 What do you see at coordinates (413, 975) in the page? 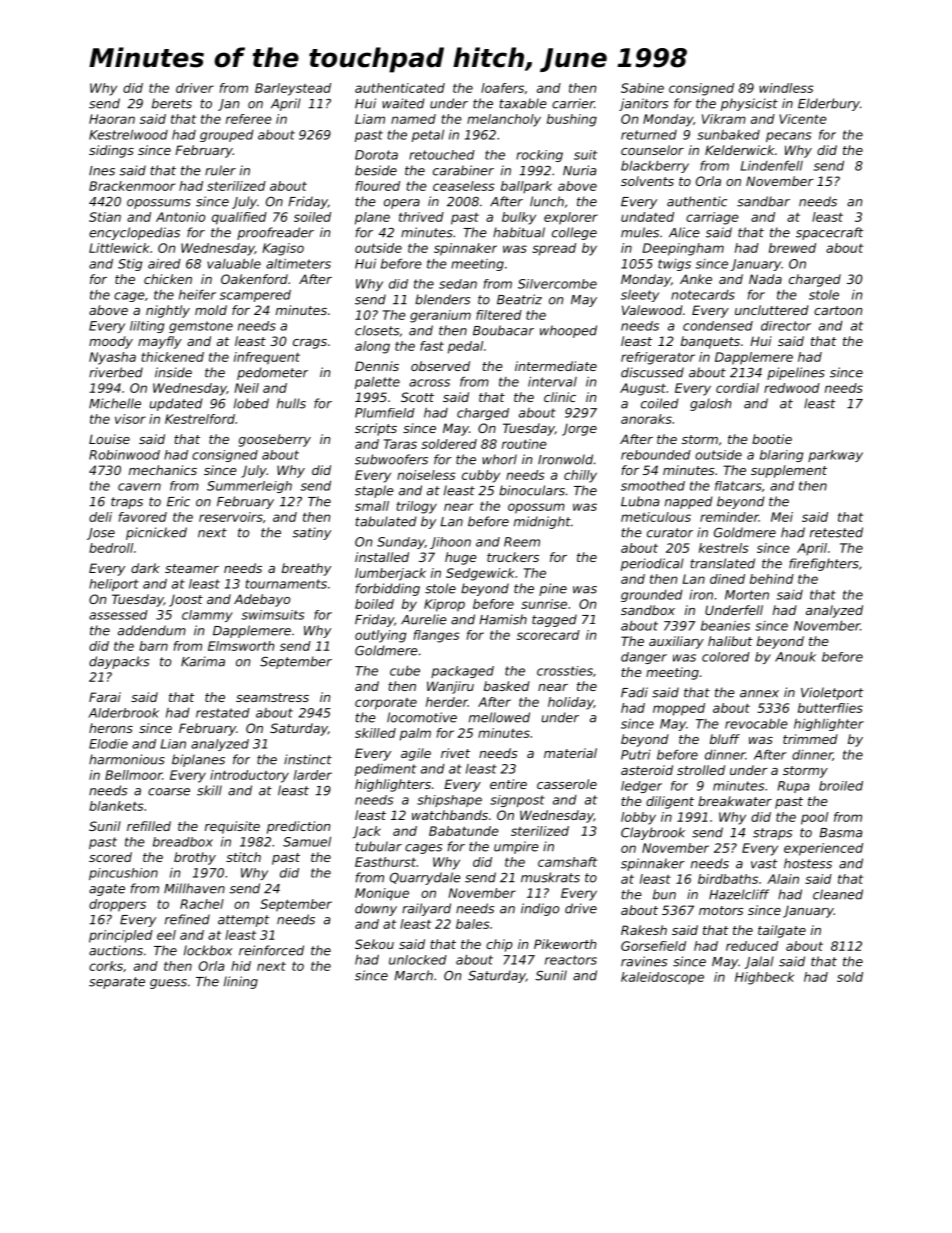
I see `March` at bounding box center [413, 975].
